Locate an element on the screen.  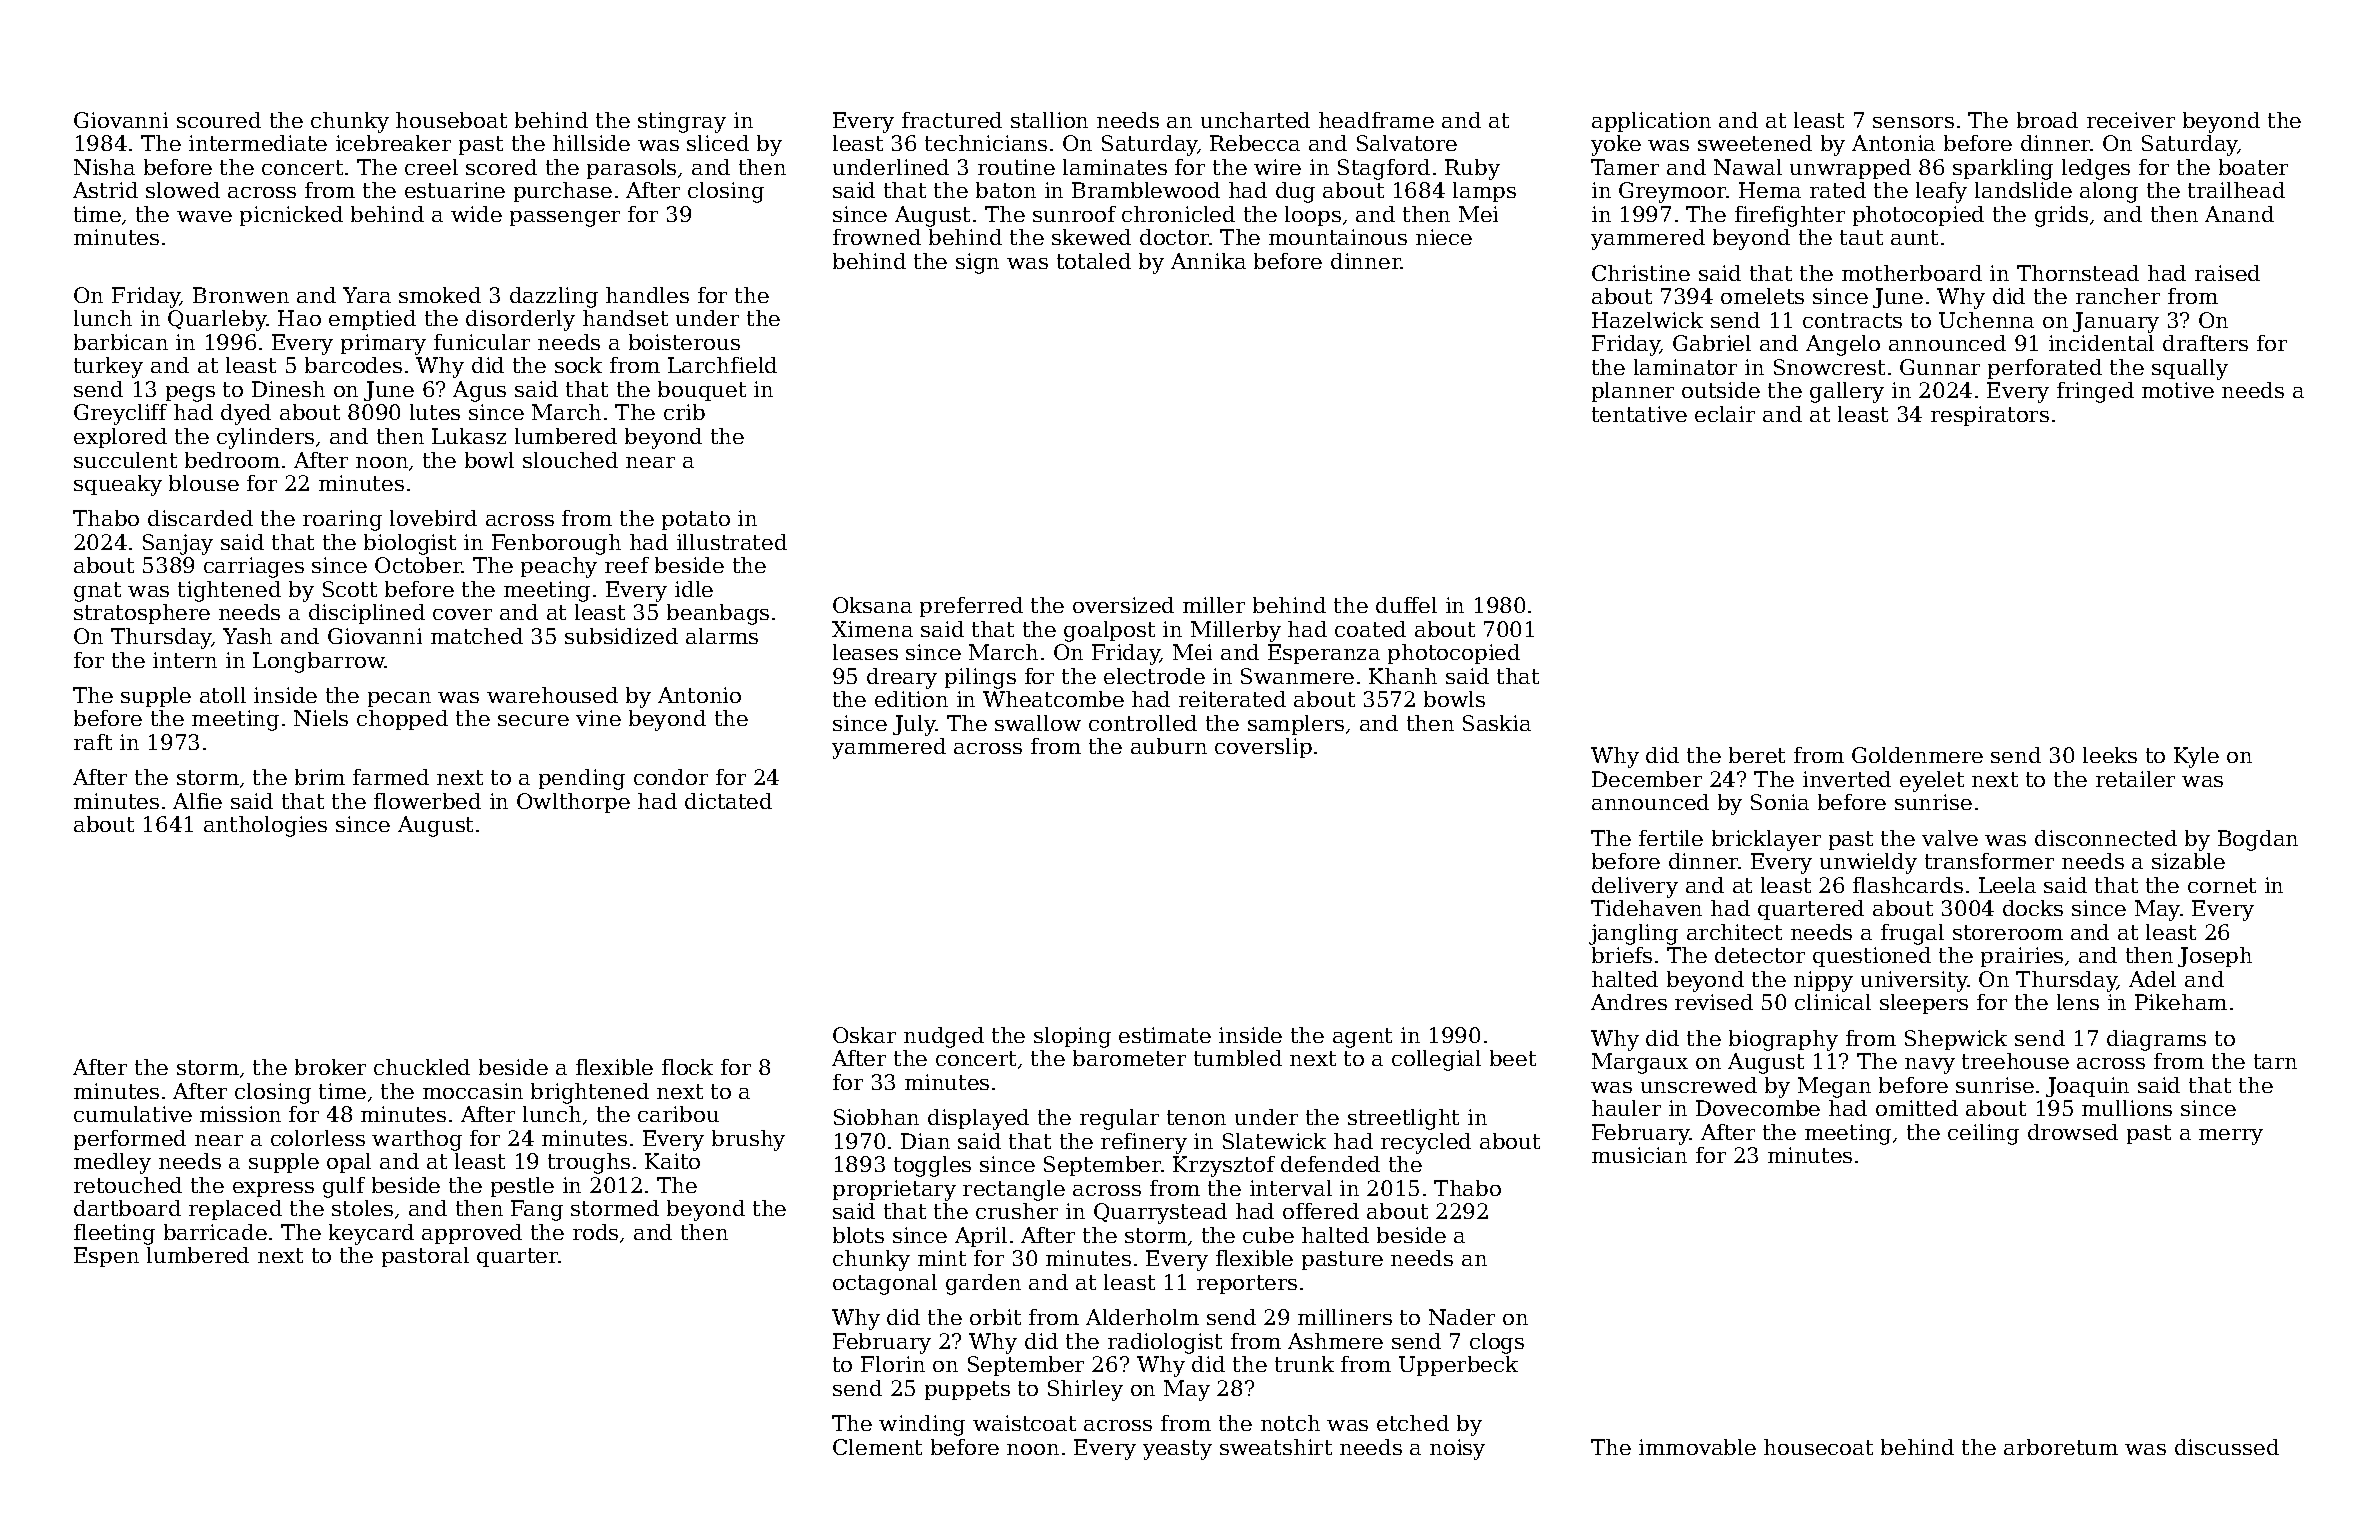
stallion is located at coordinates (1049, 120).
